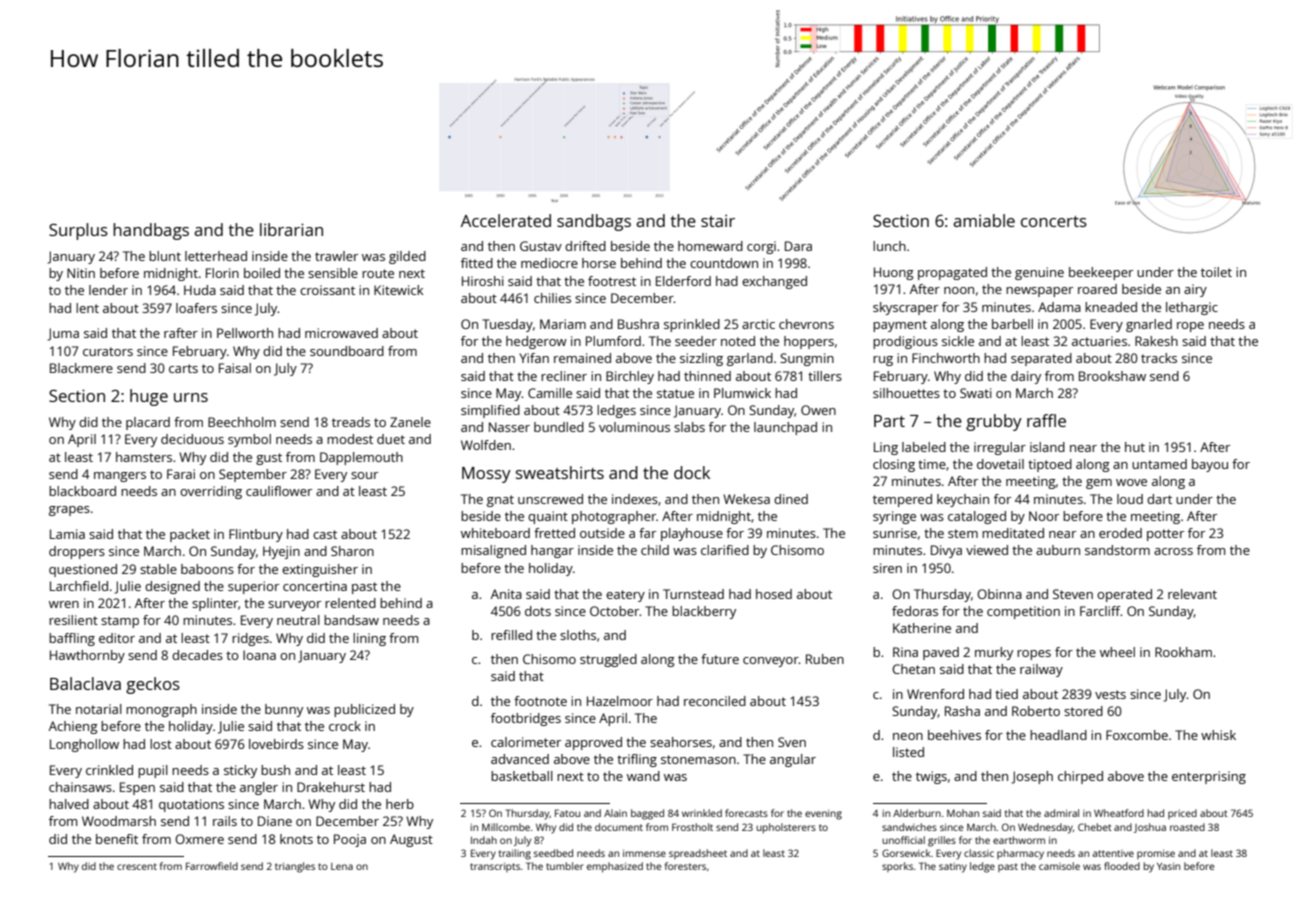 The height and width of the page is (924, 1308). What do you see at coordinates (495, 533) in the page?
I see `whiteboard` at bounding box center [495, 533].
